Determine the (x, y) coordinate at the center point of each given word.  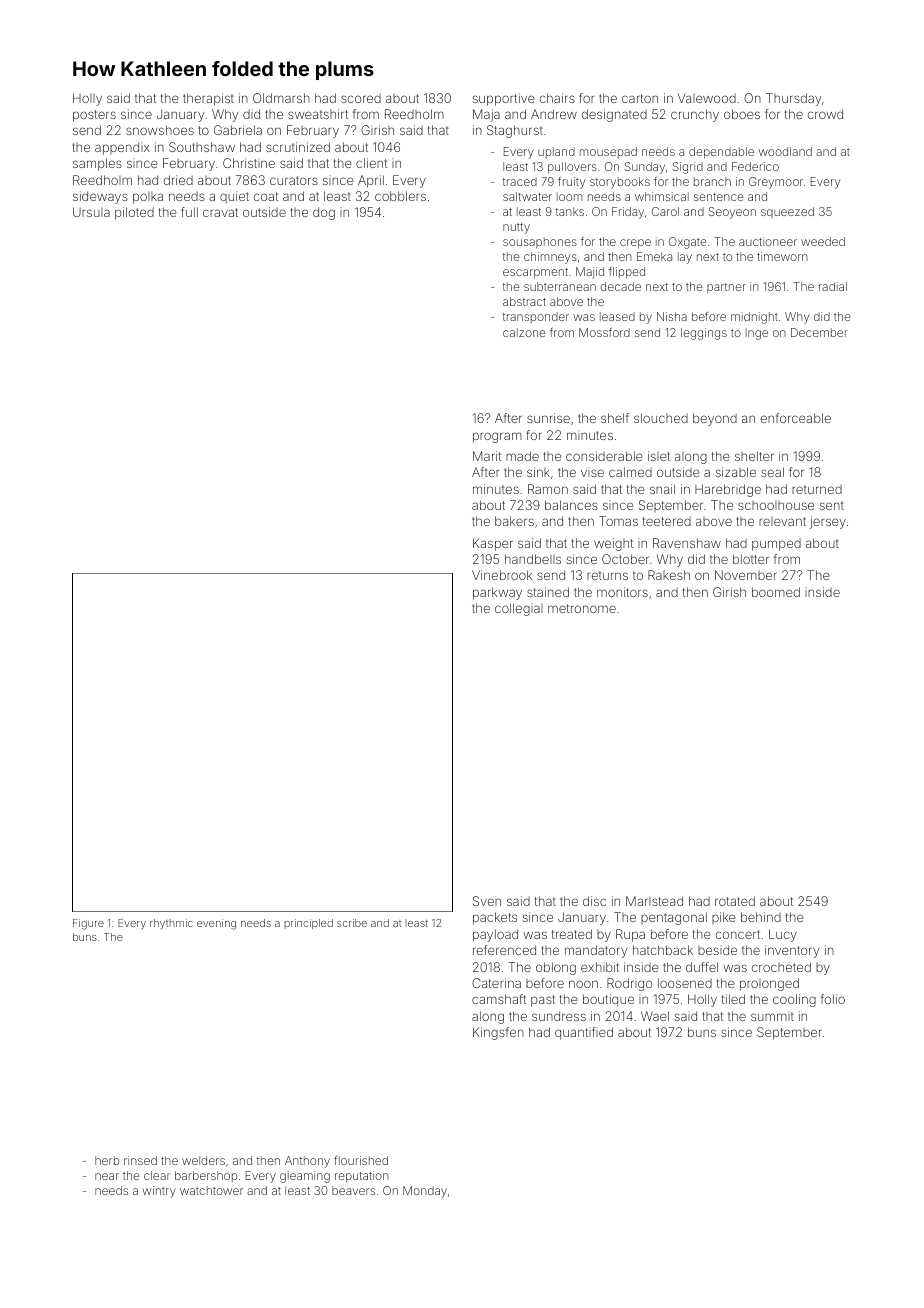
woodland (785, 151)
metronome (582, 608)
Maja (486, 115)
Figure (88, 924)
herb (107, 1160)
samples (97, 164)
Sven (487, 901)
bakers (514, 521)
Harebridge (728, 490)
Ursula (91, 212)
